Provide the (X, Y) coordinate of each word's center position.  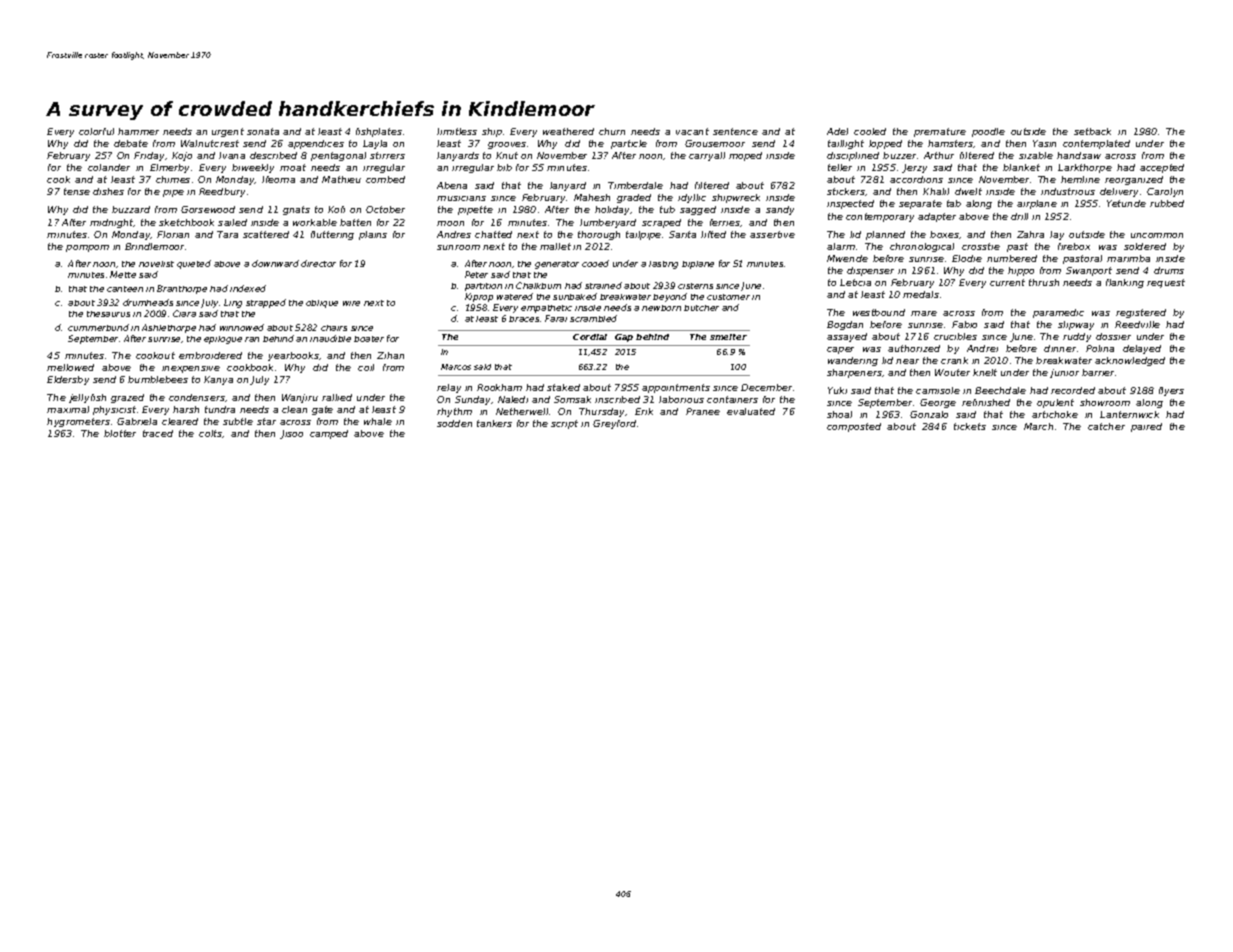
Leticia (855, 282)
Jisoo (291, 434)
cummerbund (98, 327)
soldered (1145, 246)
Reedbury (222, 192)
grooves (507, 145)
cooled (870, 131)
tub (667, 209)
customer (728, 297)
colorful (96, 131)
